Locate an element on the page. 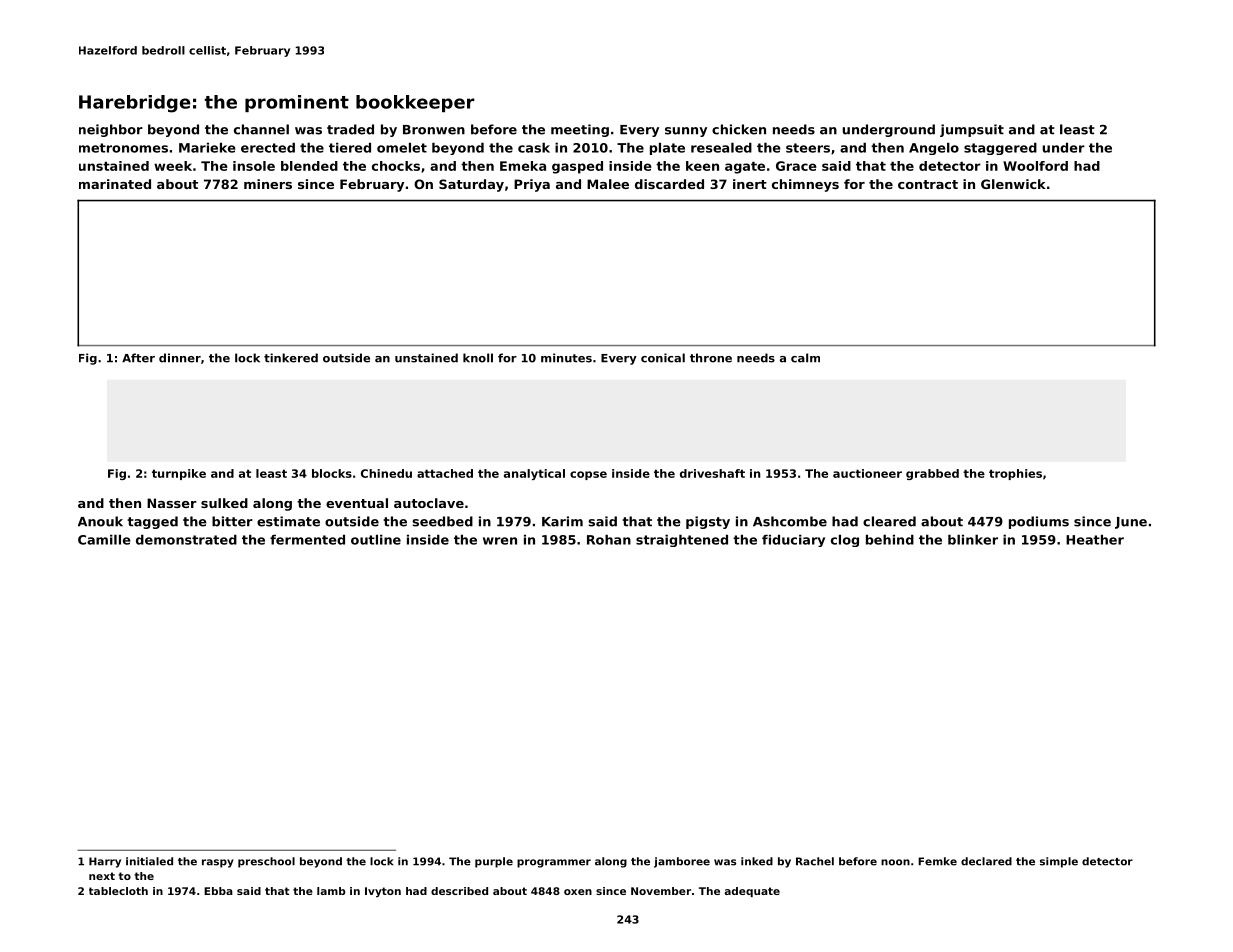 The height and width of the image is (952, 1233). clog is located at coordinates (845, 540).
